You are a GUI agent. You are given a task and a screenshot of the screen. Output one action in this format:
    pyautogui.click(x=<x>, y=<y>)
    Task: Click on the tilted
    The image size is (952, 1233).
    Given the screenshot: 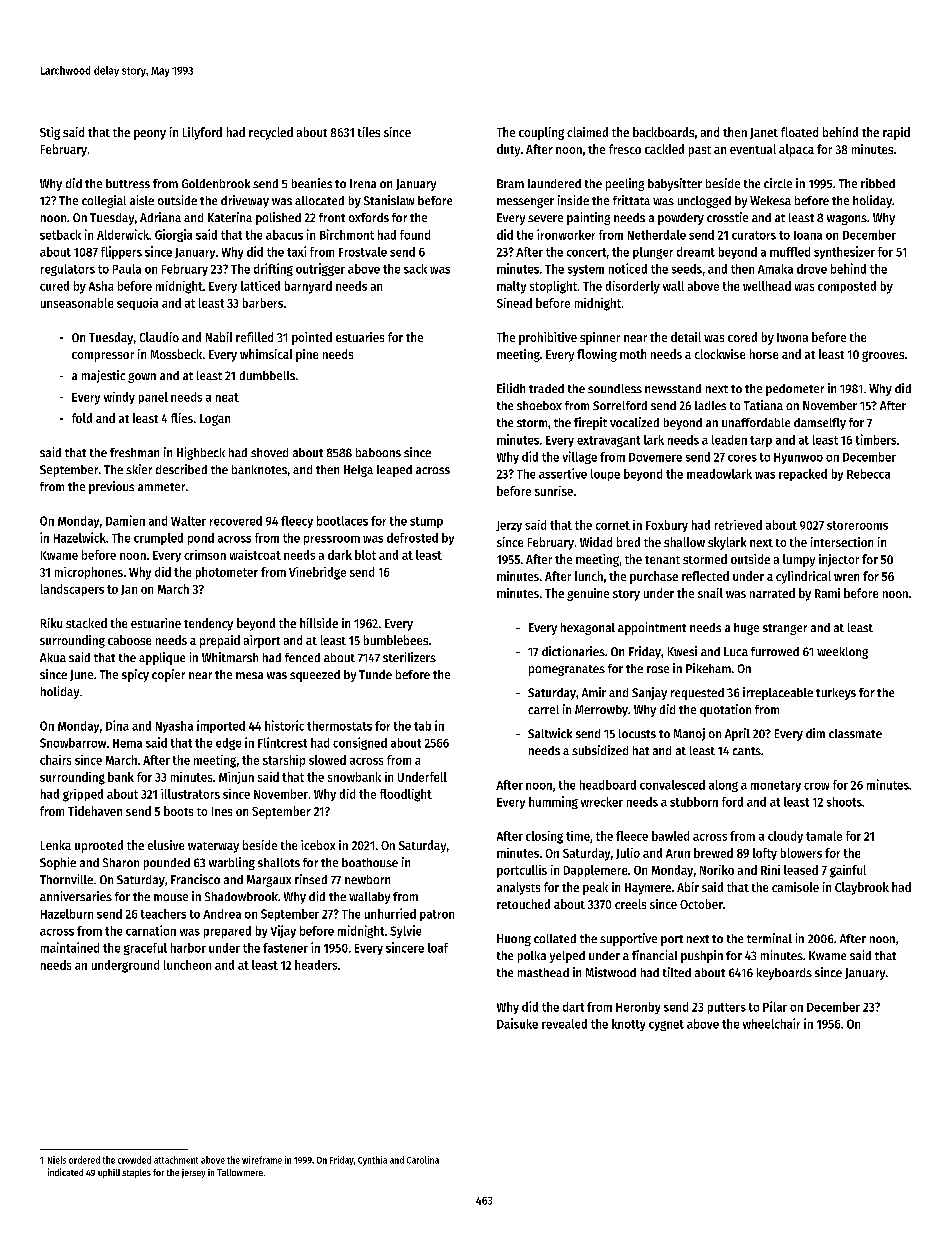 What is the action you would take?
    pyautogui.click(x=677, y=972)
